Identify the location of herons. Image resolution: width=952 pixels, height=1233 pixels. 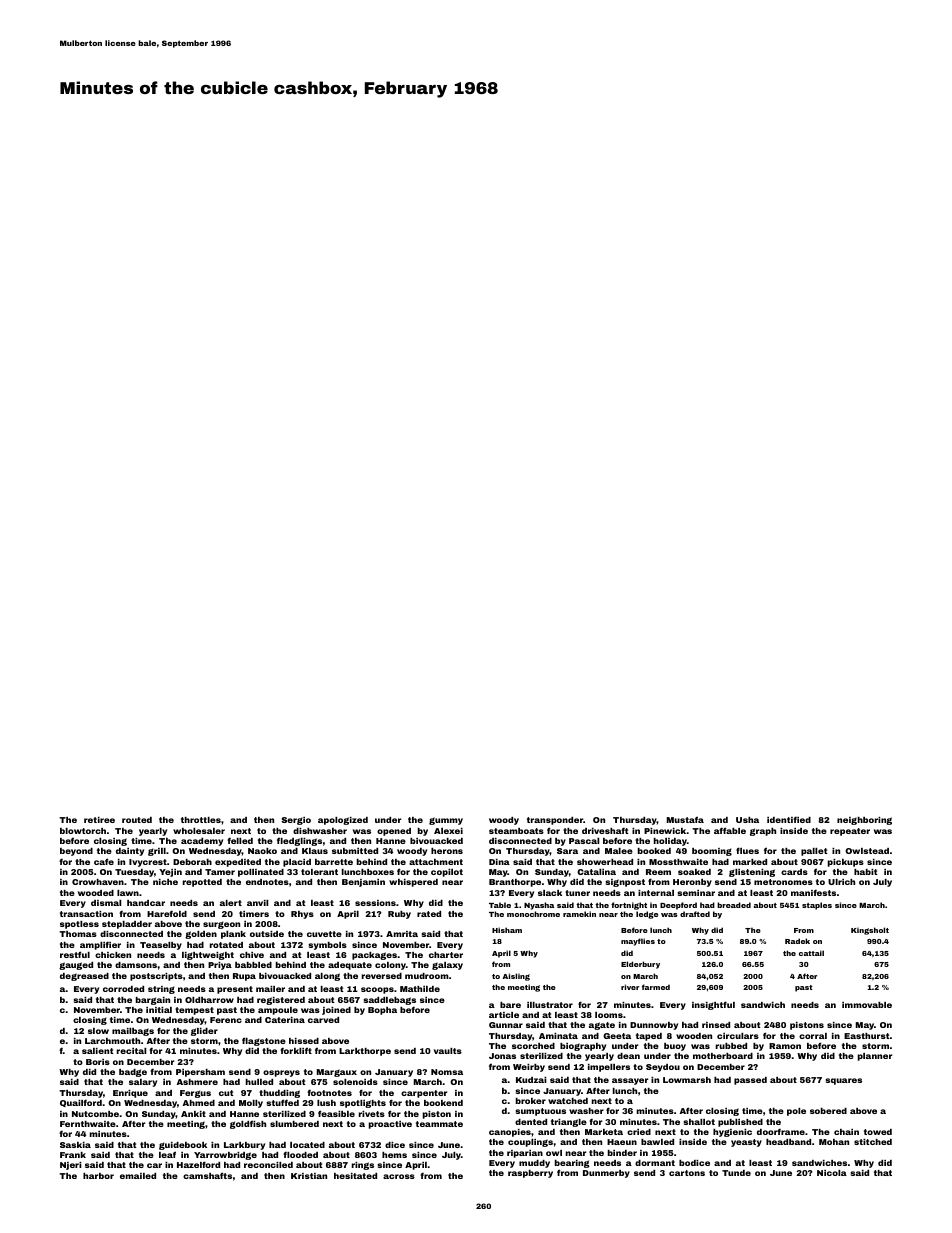
(447, 851).
